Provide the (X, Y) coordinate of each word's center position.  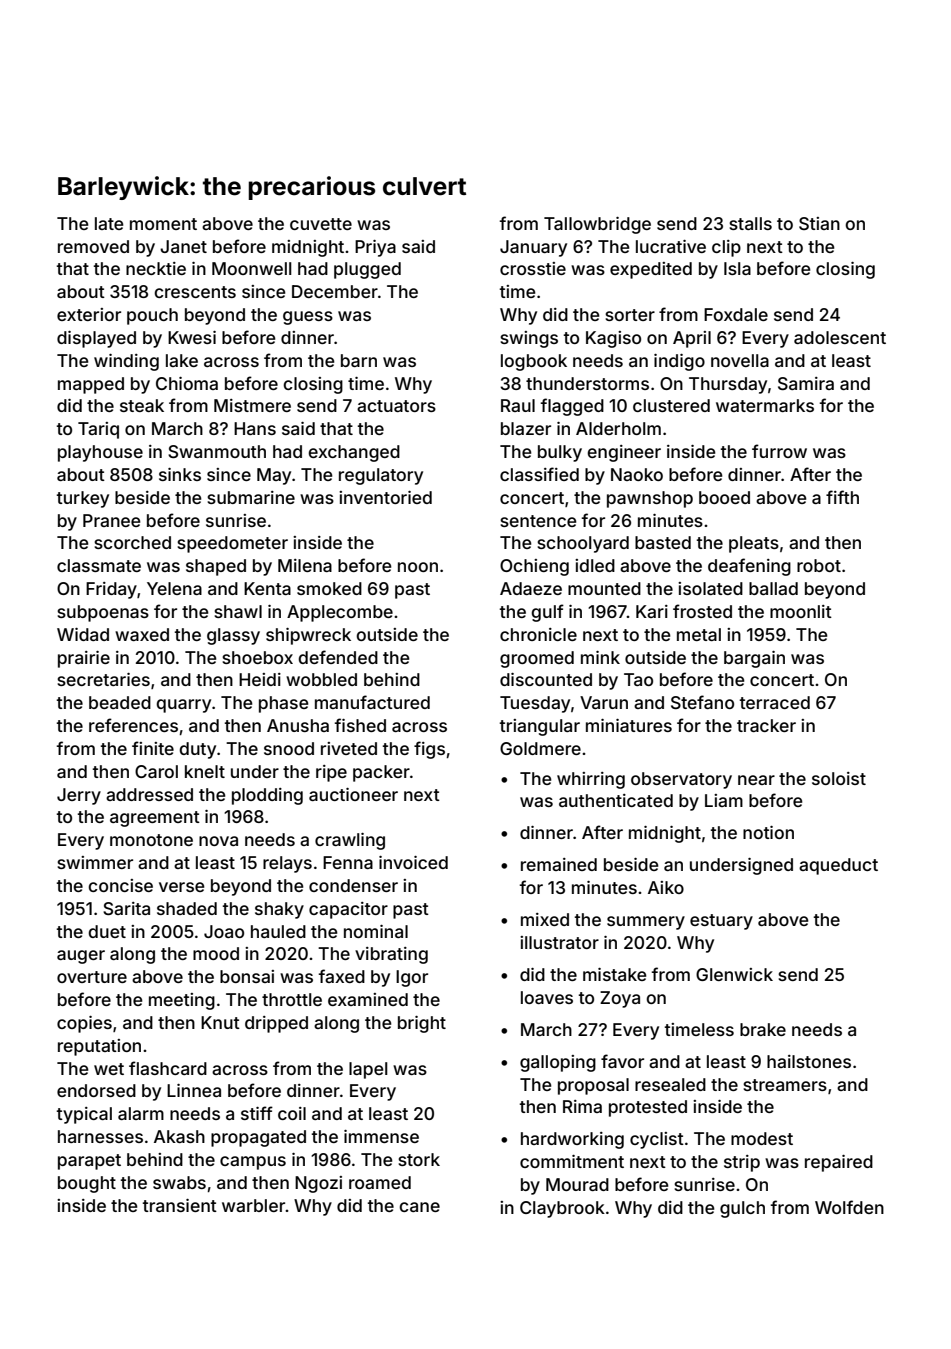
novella (740, 360)
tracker (766, 725)
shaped (216, 567)
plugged (367, 270)
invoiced (413, 862)
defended (338, 657)
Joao (224, 931)
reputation (99, 1047)
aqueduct (838, 866)
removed (93, 246)
